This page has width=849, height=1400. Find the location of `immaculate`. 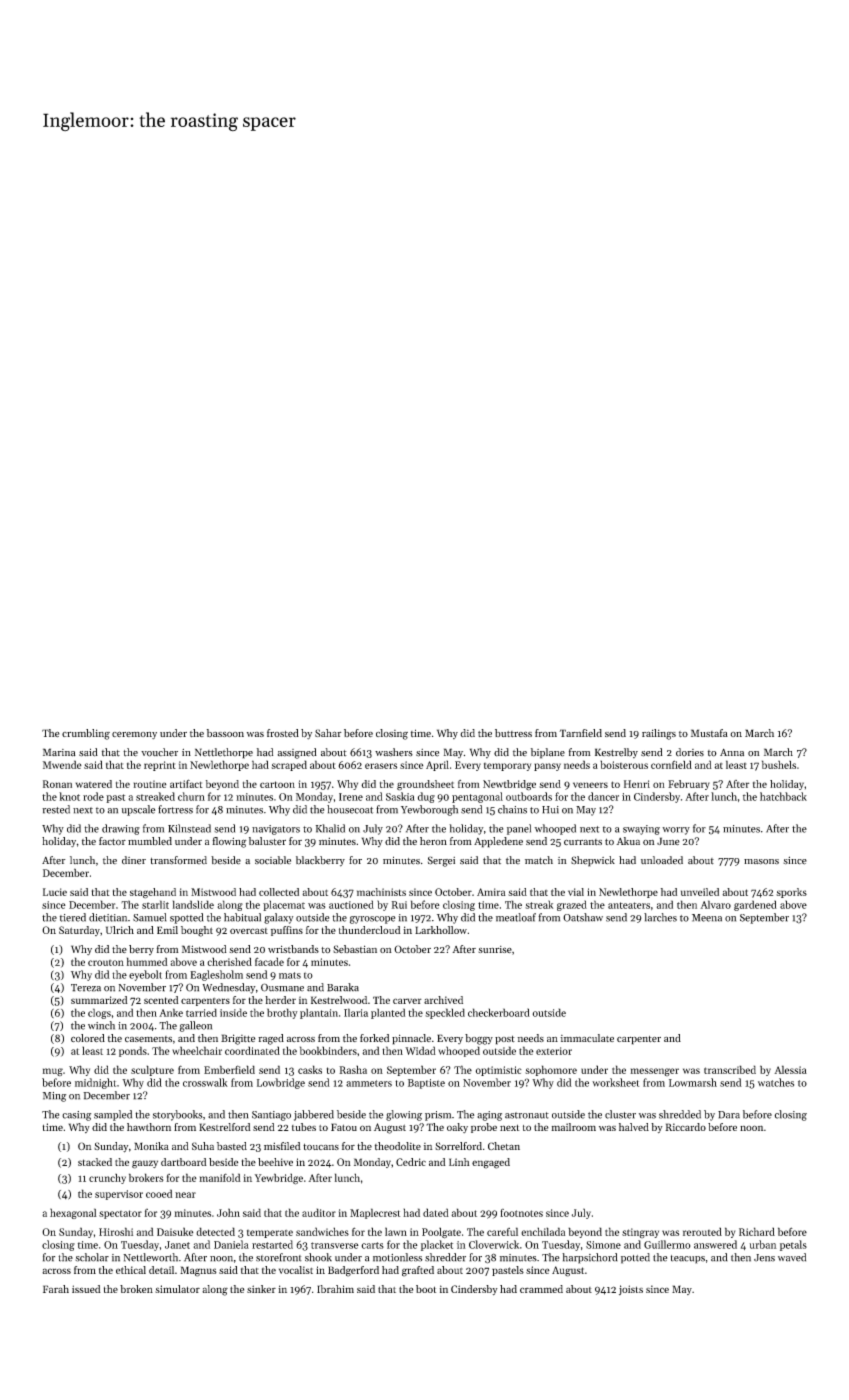

immaculate is located at coordinates (587, 1038).
